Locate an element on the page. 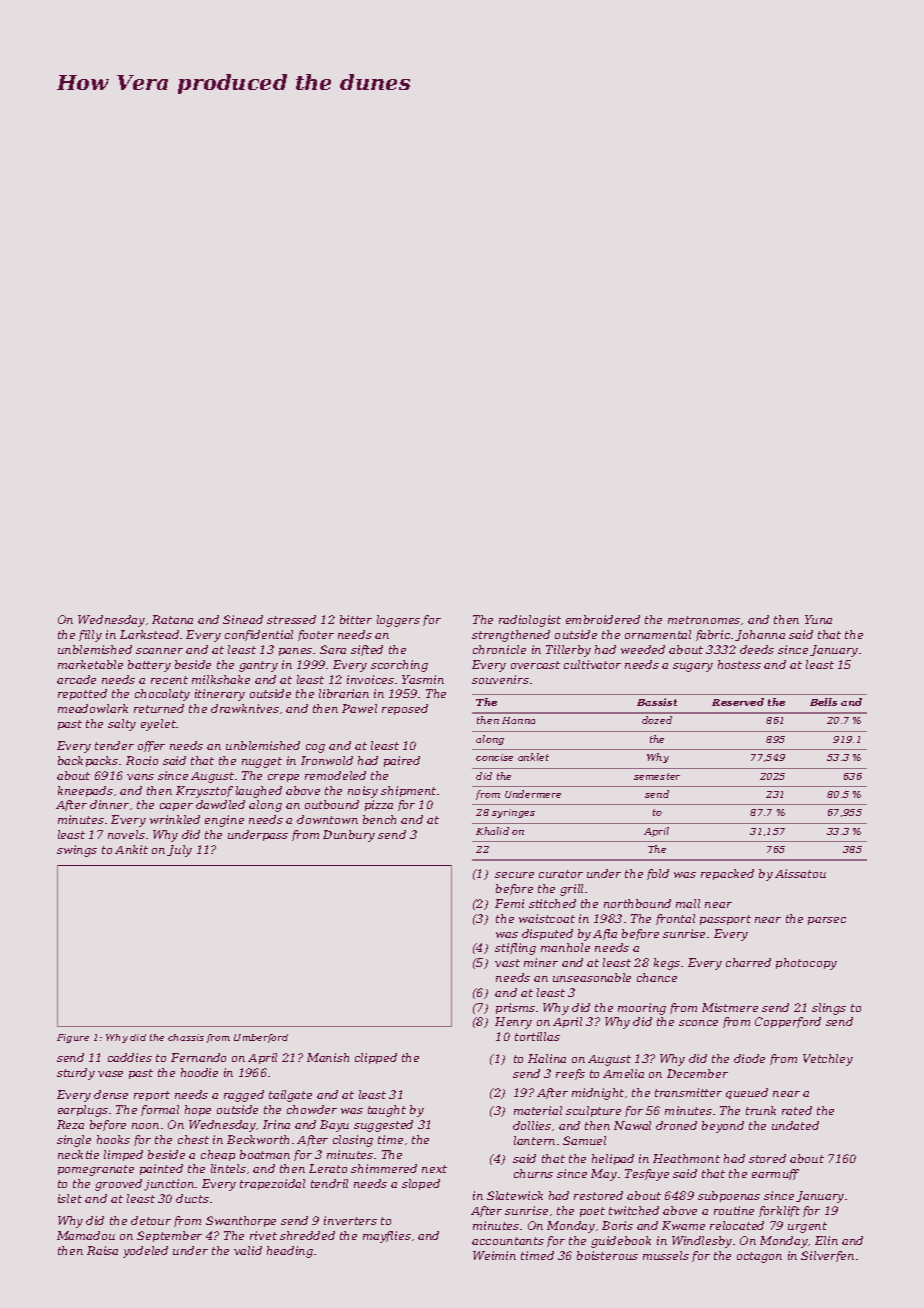 This image has height=1308, width=924. Umberford is located at coordinates (261, 1038).
